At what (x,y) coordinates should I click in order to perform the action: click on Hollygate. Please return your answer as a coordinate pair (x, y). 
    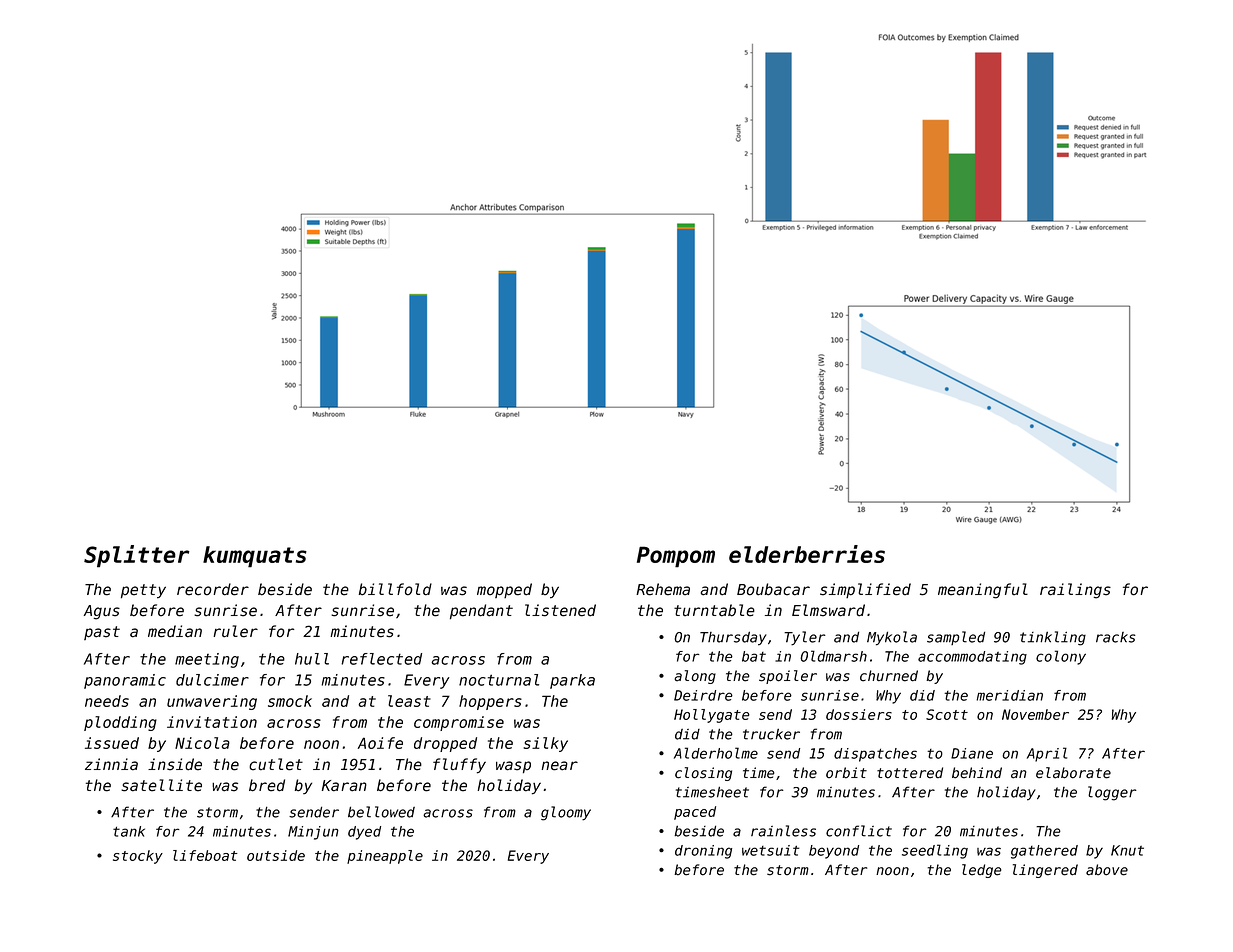
    Looking at the image, I should click on (712, 716).
